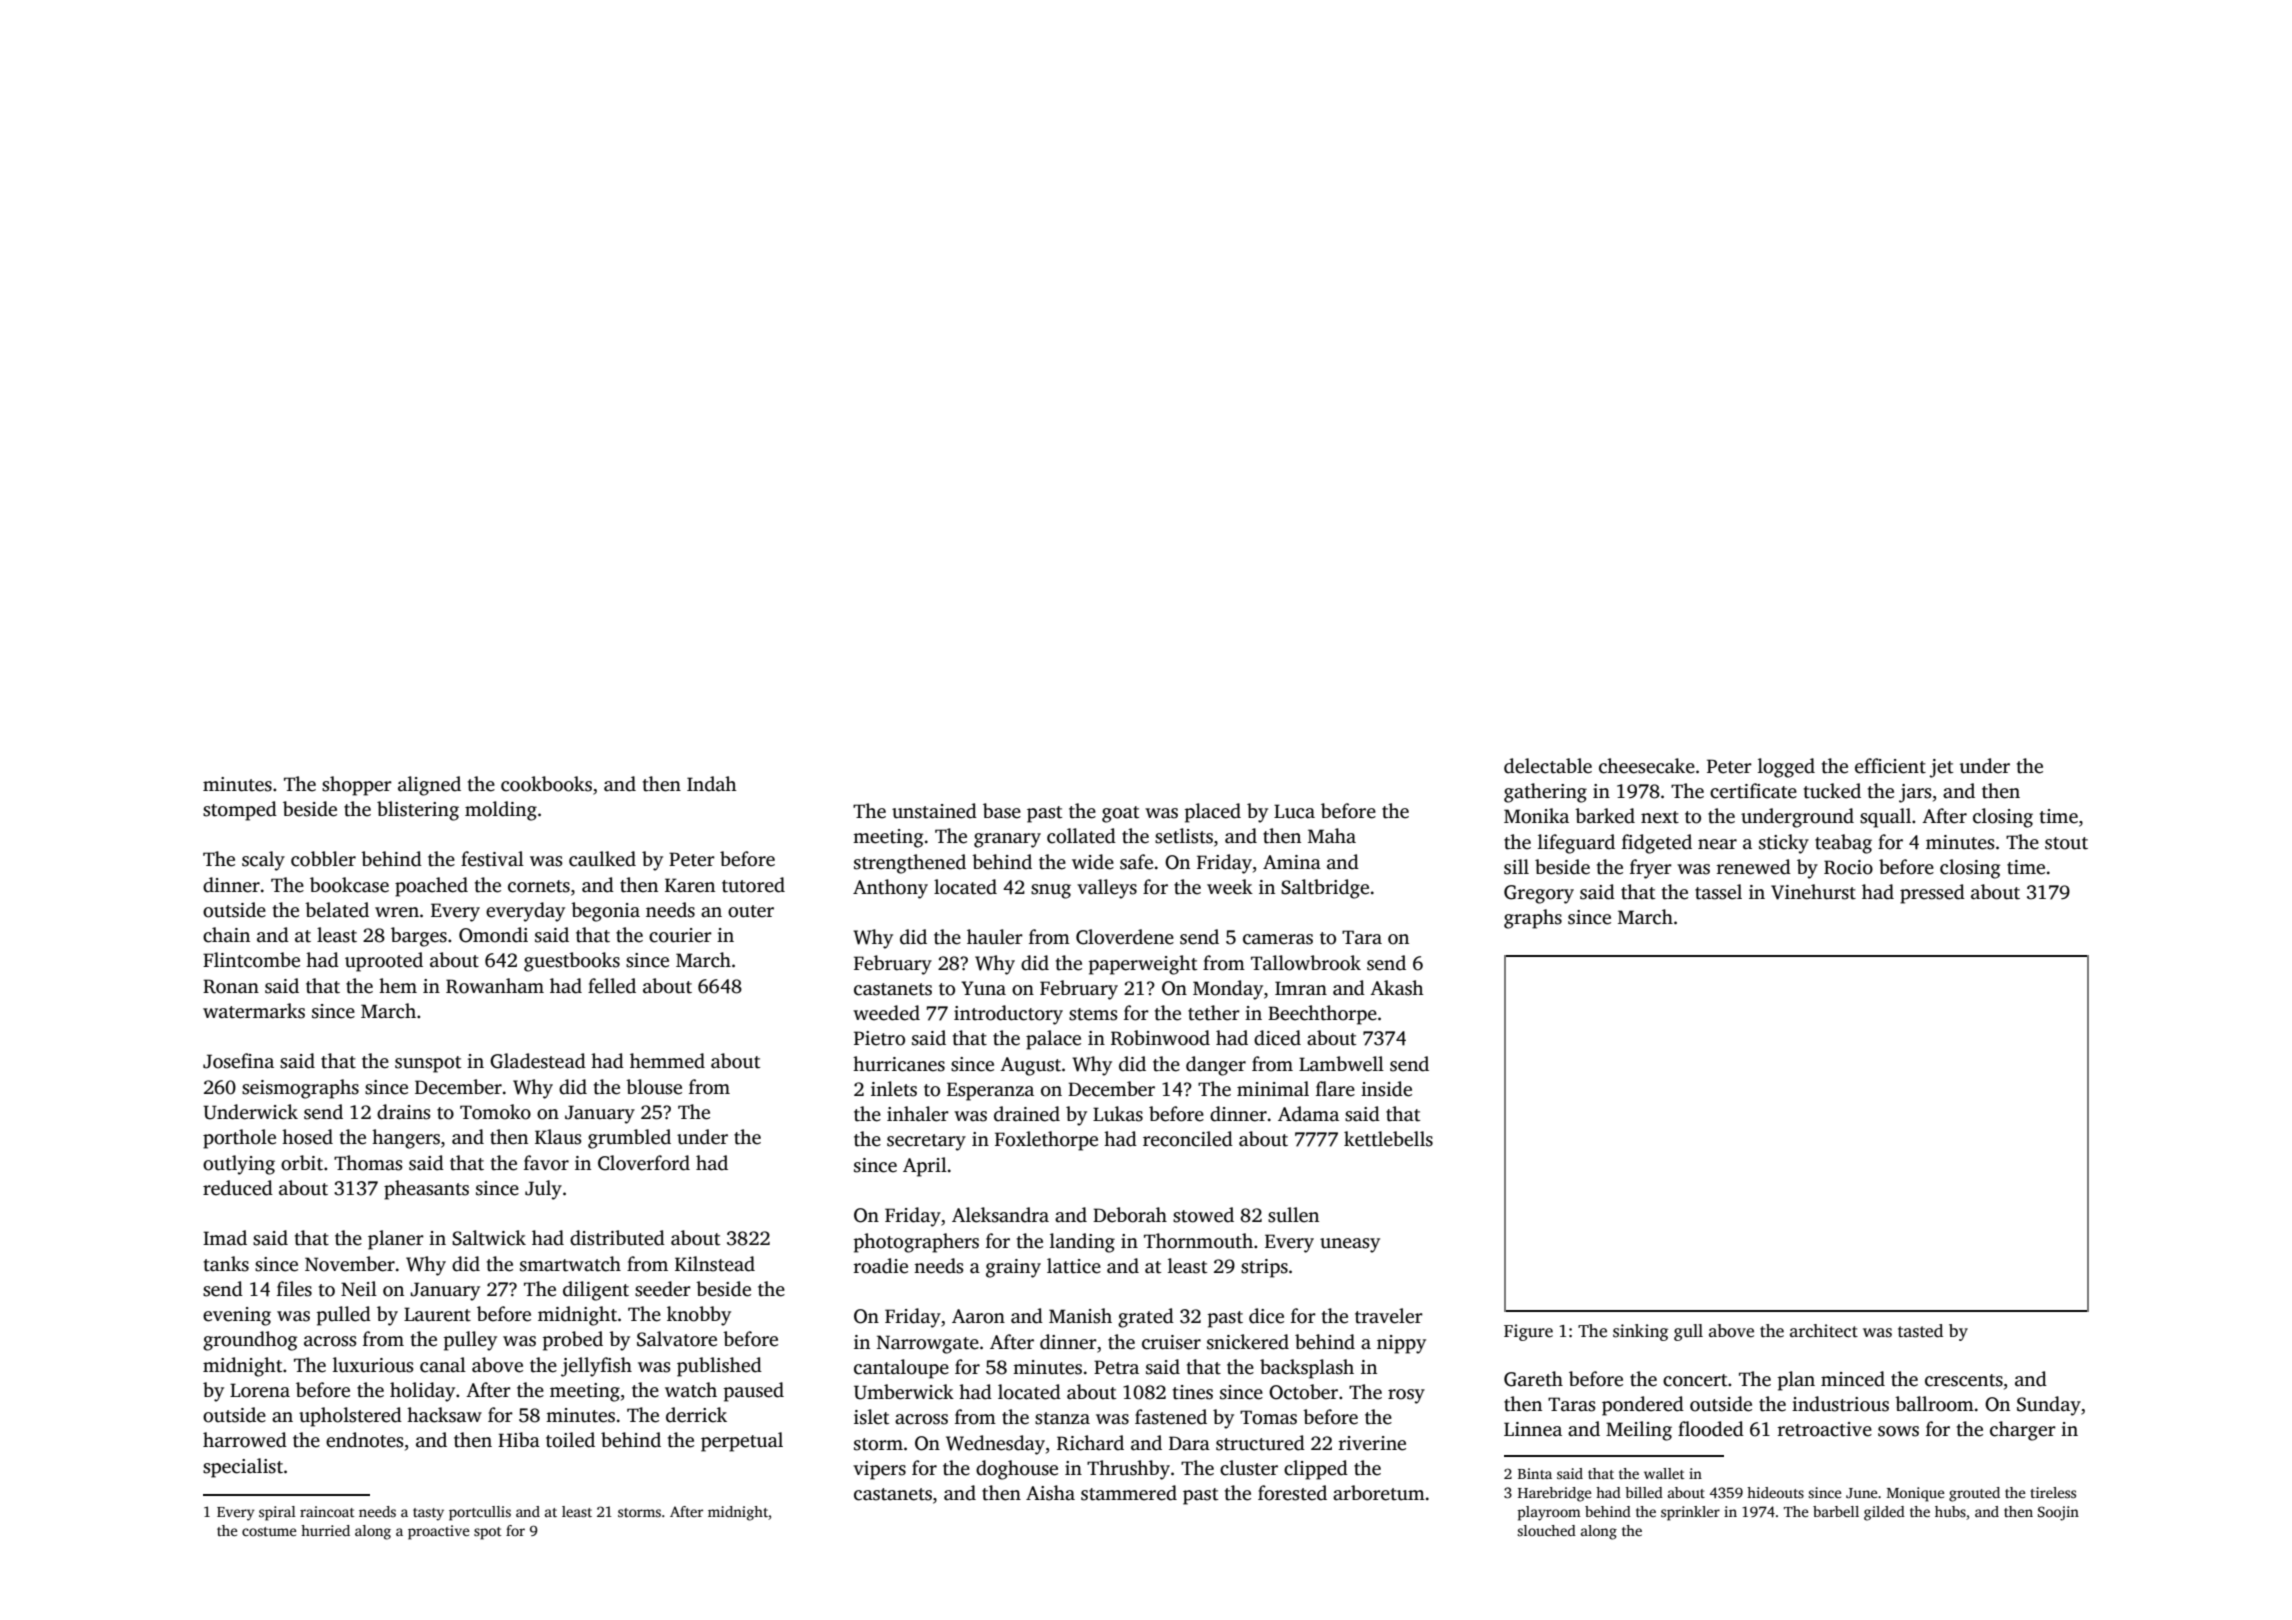 This page has width=2292, height=1620. I want to click on cameras, so click(1278, 939).
